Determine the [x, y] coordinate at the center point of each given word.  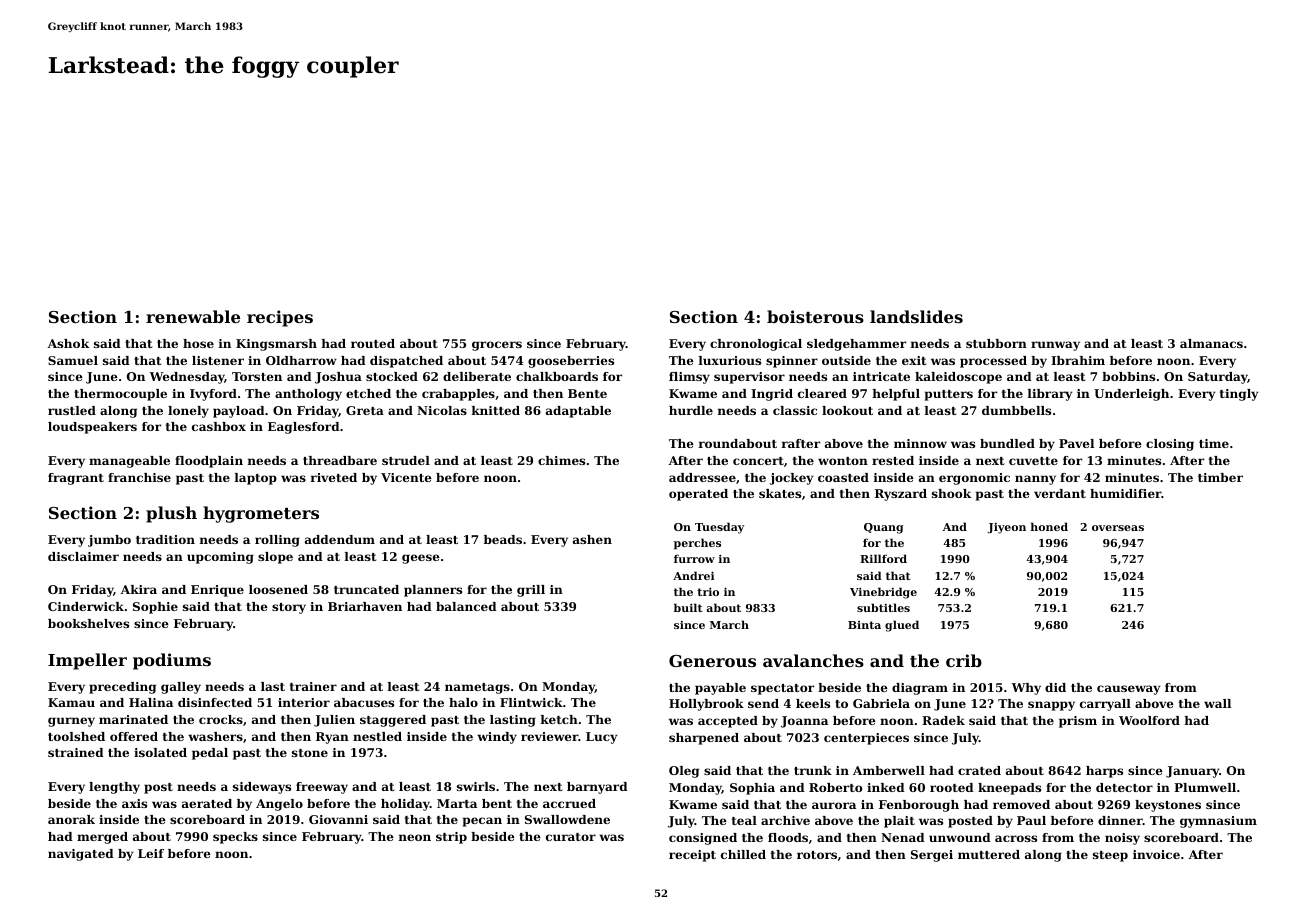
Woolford [1149, 720]
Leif [151, 853]
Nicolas [442, 410]
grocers [497, 346]
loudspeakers [92, 428]
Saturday [1218, 378]
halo [463, 702]
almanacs [1211, 343]
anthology [308, 395]
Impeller [87, 661]
